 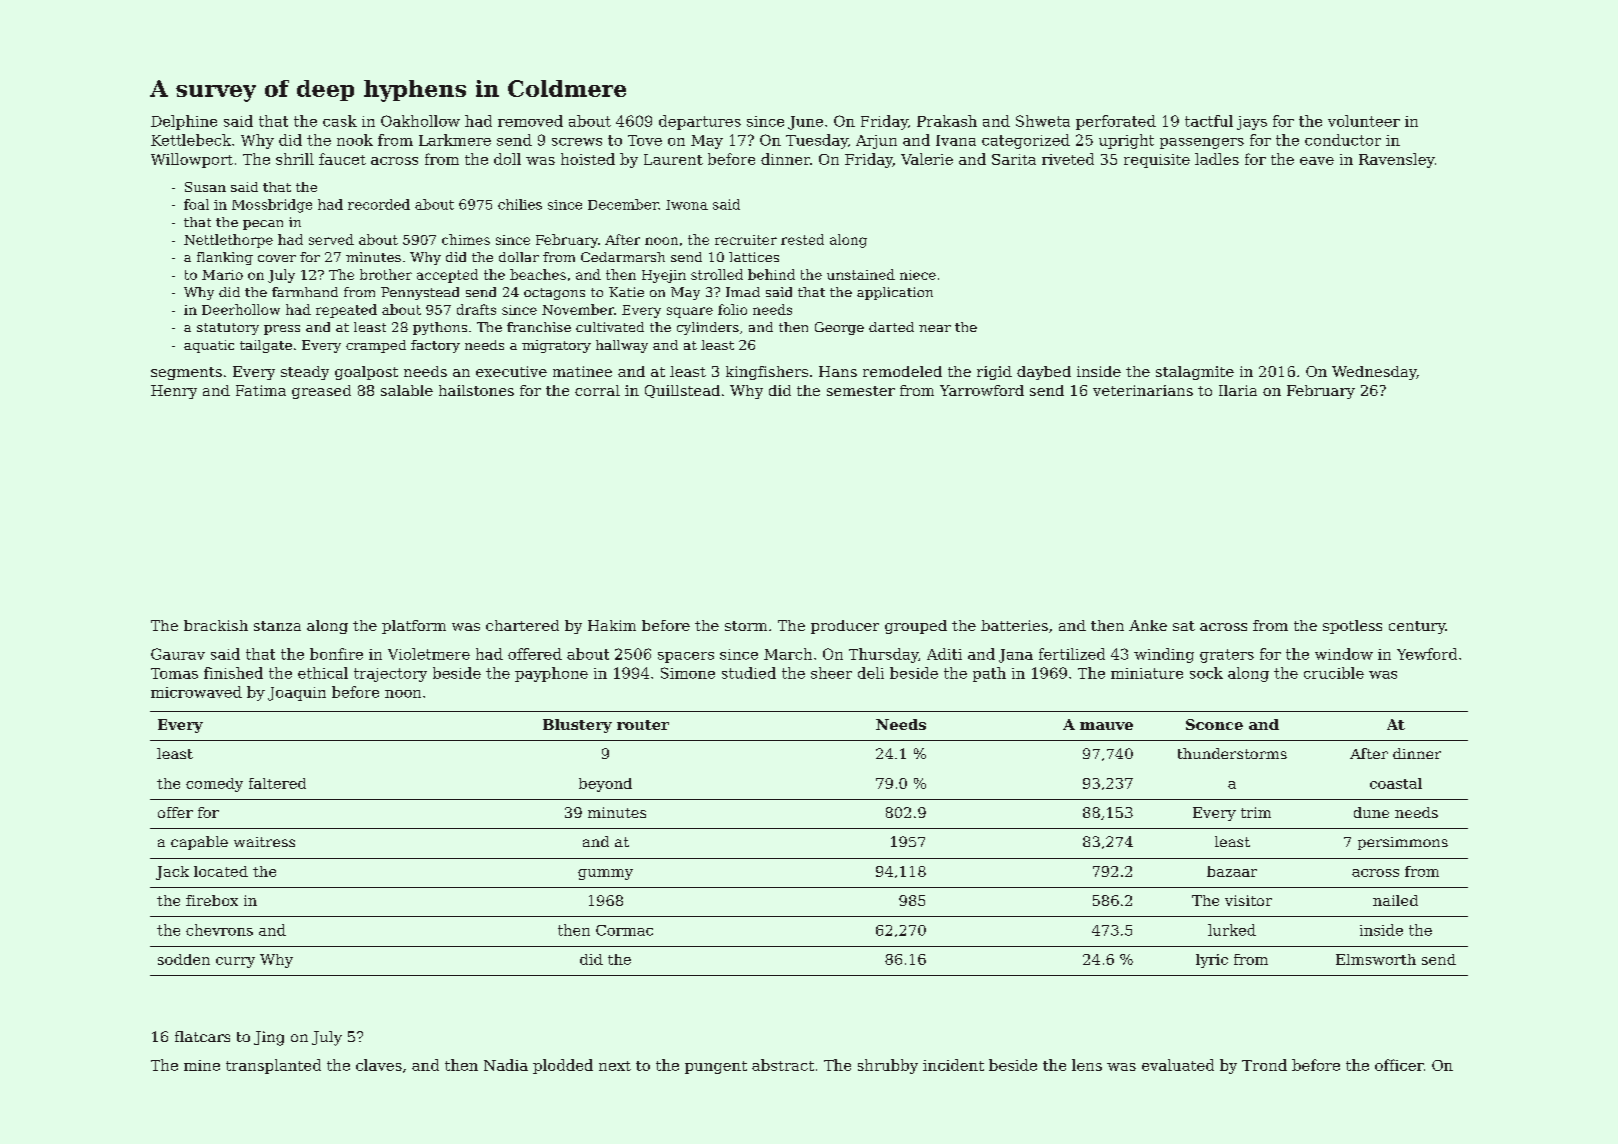 I want to click on grouped, so click(x=916, y=627).
